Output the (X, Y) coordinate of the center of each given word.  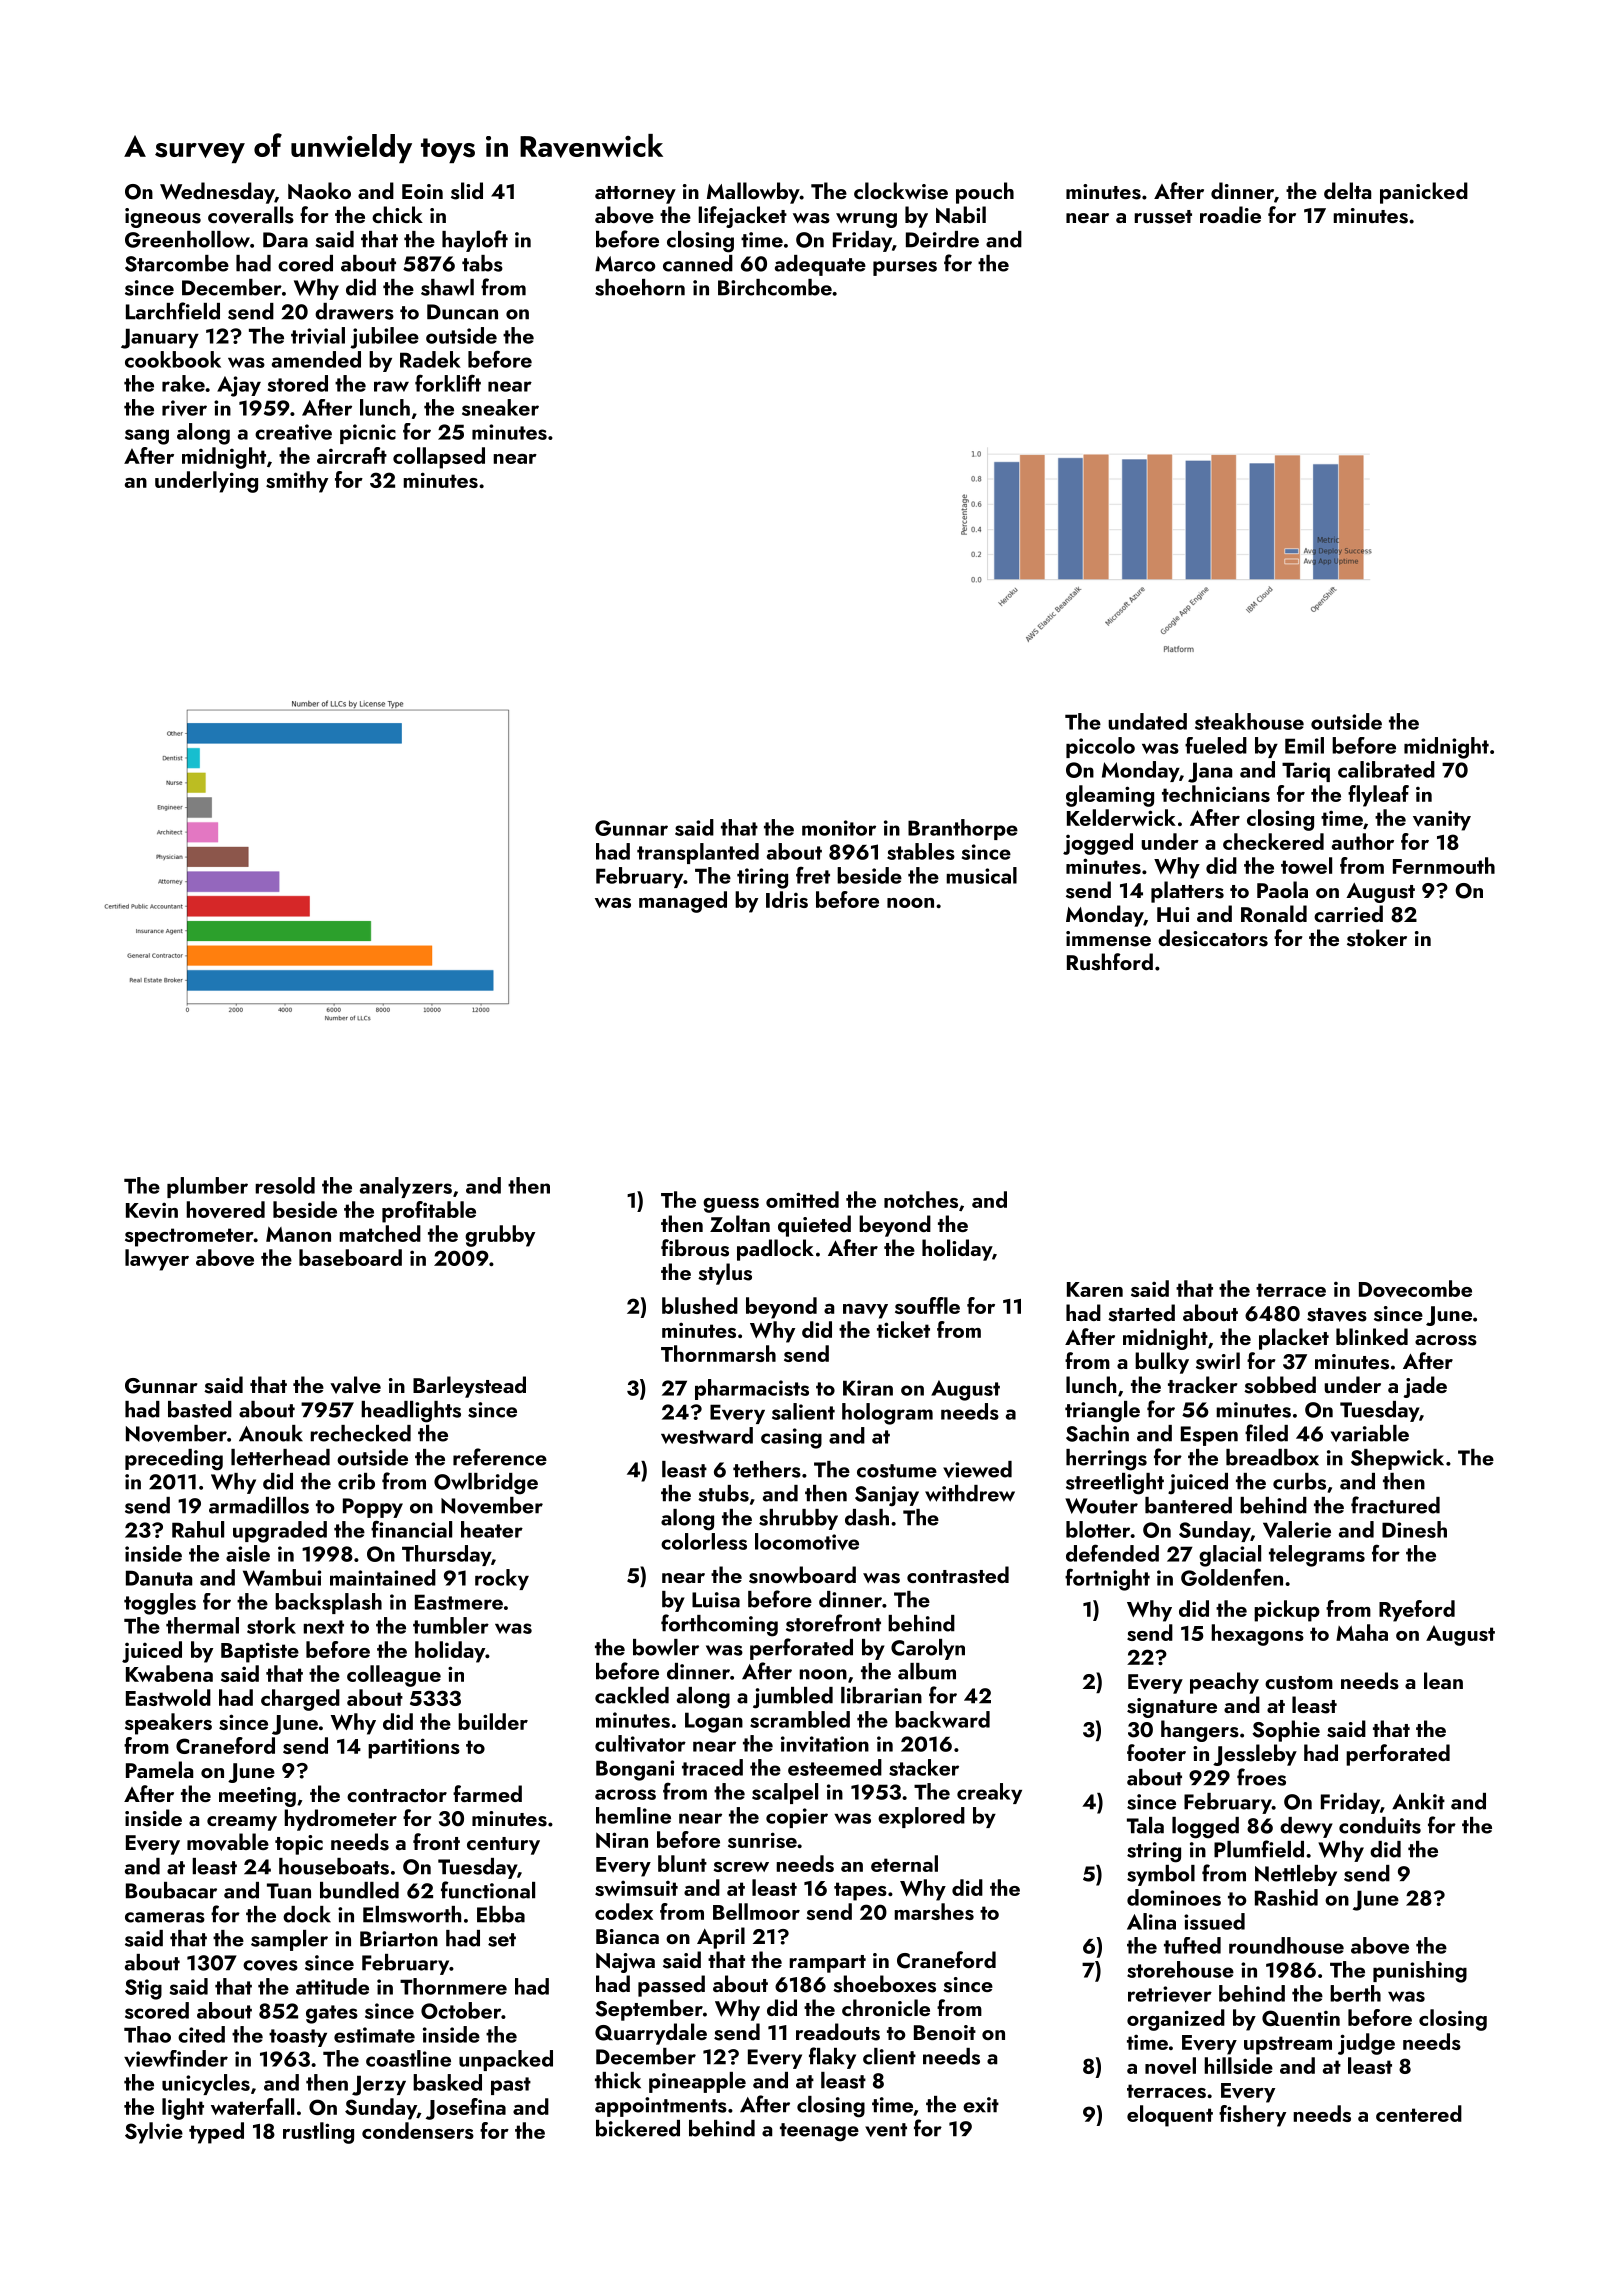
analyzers (406, 1187)
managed (683, 902)
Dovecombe (1415, 1289)
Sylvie (154, 2133)
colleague (394, 1676)
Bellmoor (756, 1911)
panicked (1424, 193)
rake (183, 383)
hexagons (1257, 1635)
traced (712, 1767)
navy (865, 1311)
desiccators (1213, 938)
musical (981, 875)
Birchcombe (775, 287)
